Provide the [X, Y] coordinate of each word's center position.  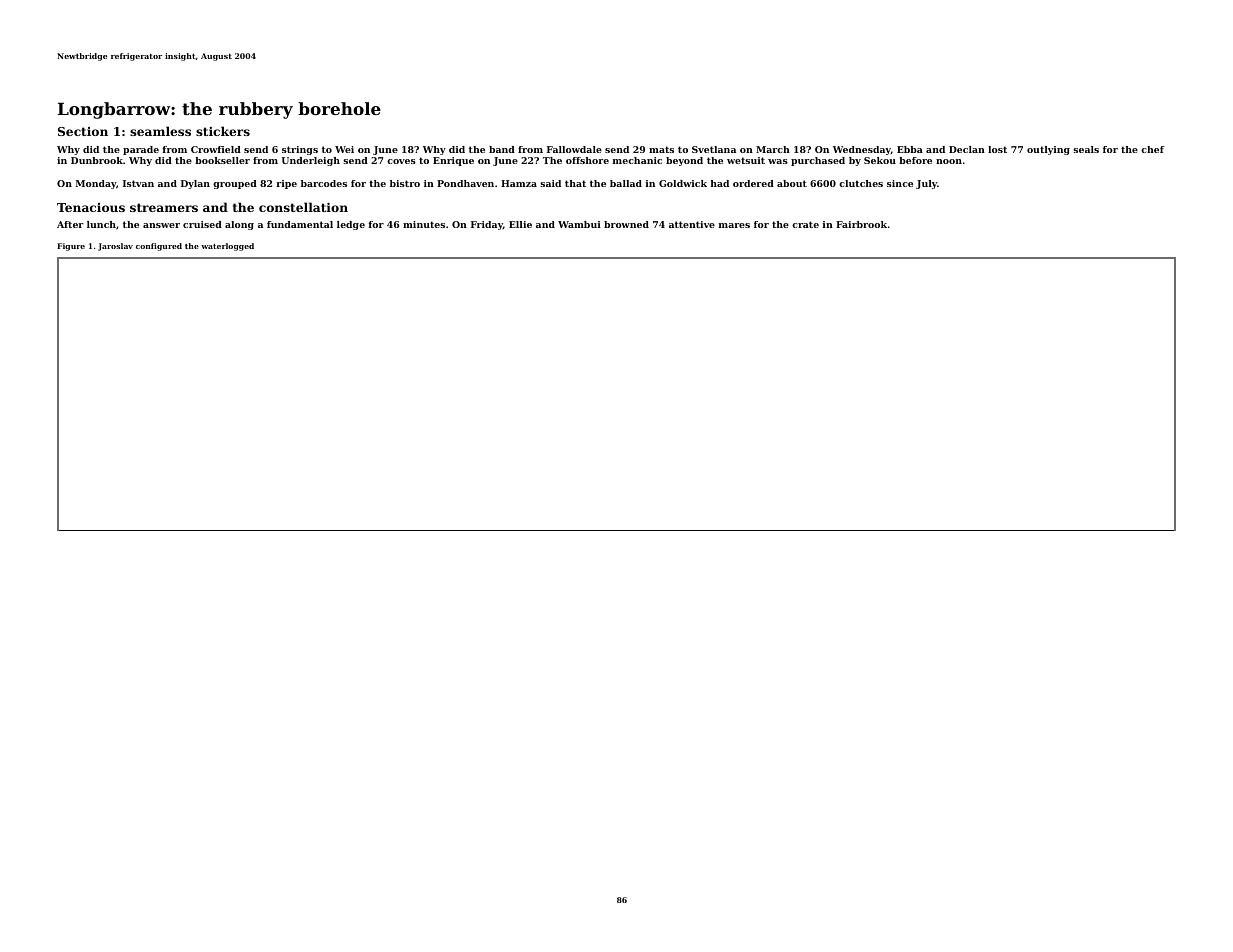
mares [734, 225]
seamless [160, 131]
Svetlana [714, 149]
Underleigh [311, 161]
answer [161, 225]
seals [1086, 149]
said [550, 183]
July [926, 184]
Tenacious [91, 207]
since [900, 183]
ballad [626, 183]
